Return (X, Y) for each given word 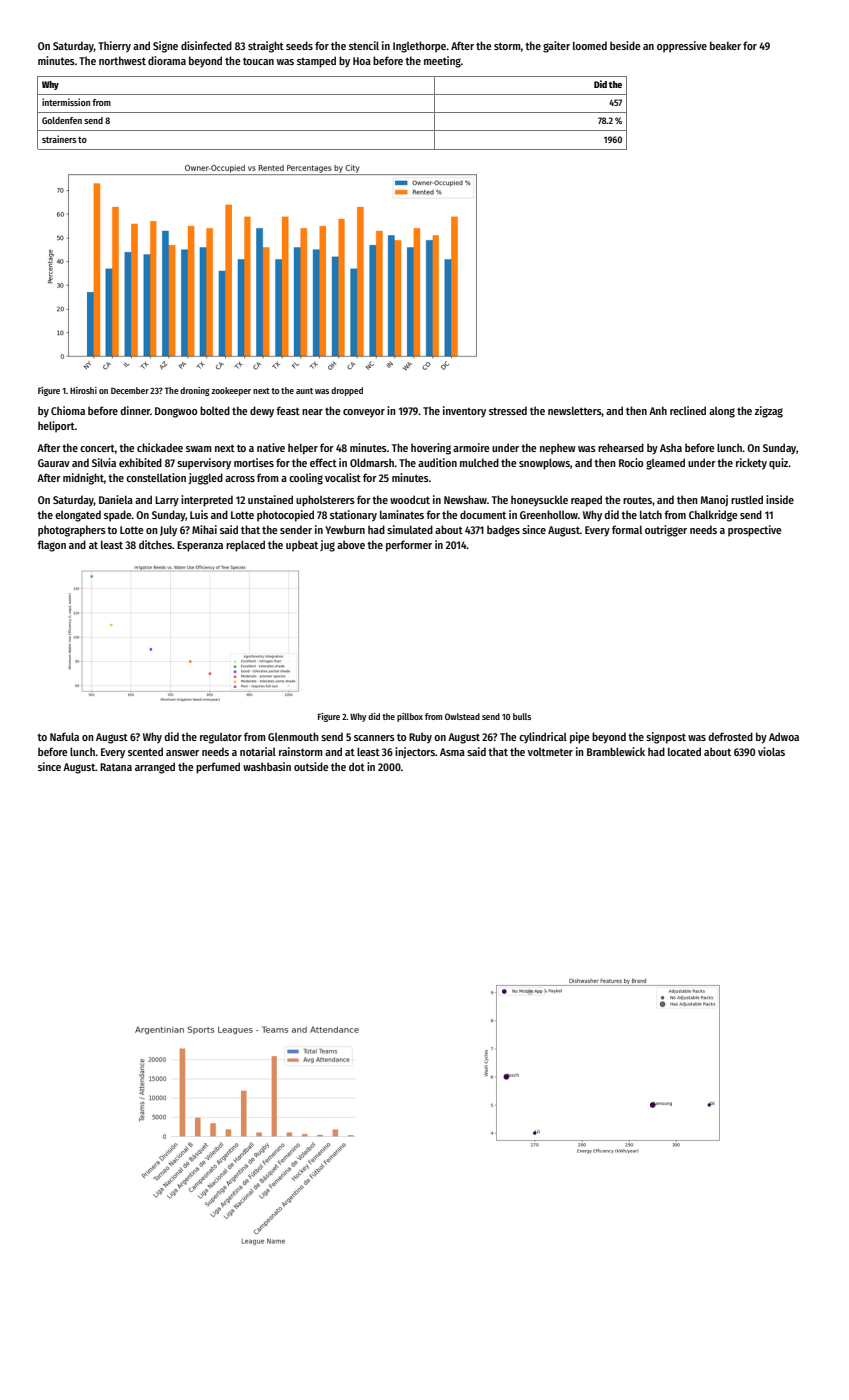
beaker (725, 45)
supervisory (204, 464)
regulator (221, 738)
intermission (66, 102)
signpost (666, 738)
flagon (51, 546)
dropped (347, 391)
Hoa (362, 61)
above (351, 544)
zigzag (768, 412)
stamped (316, 62)
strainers (59, 139)
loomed (590, 45)
